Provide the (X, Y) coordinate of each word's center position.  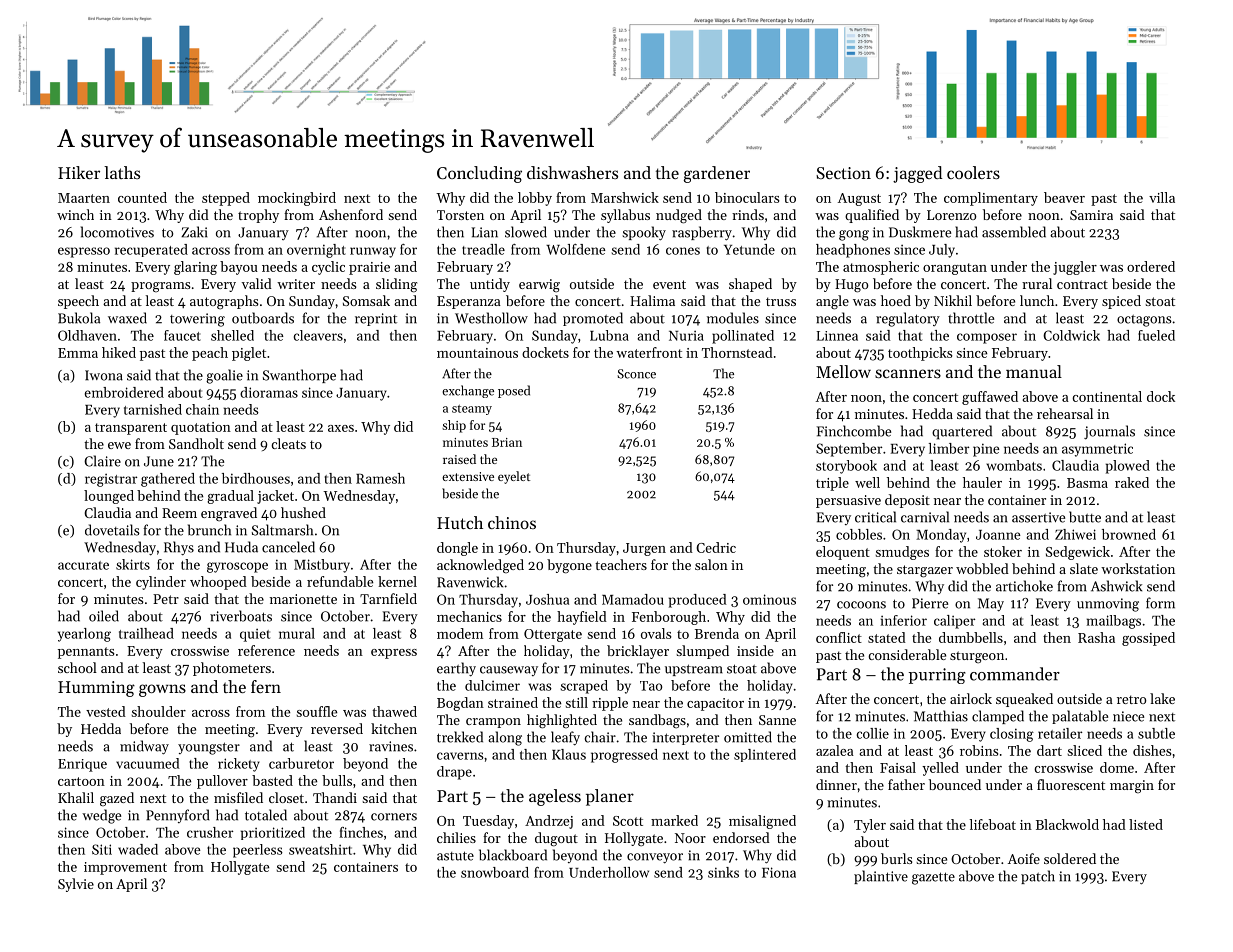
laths (122, 172)
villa (1162, 197)
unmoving (1108, 605)
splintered (765, 755)
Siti (102, 849)
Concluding (479, 174)
